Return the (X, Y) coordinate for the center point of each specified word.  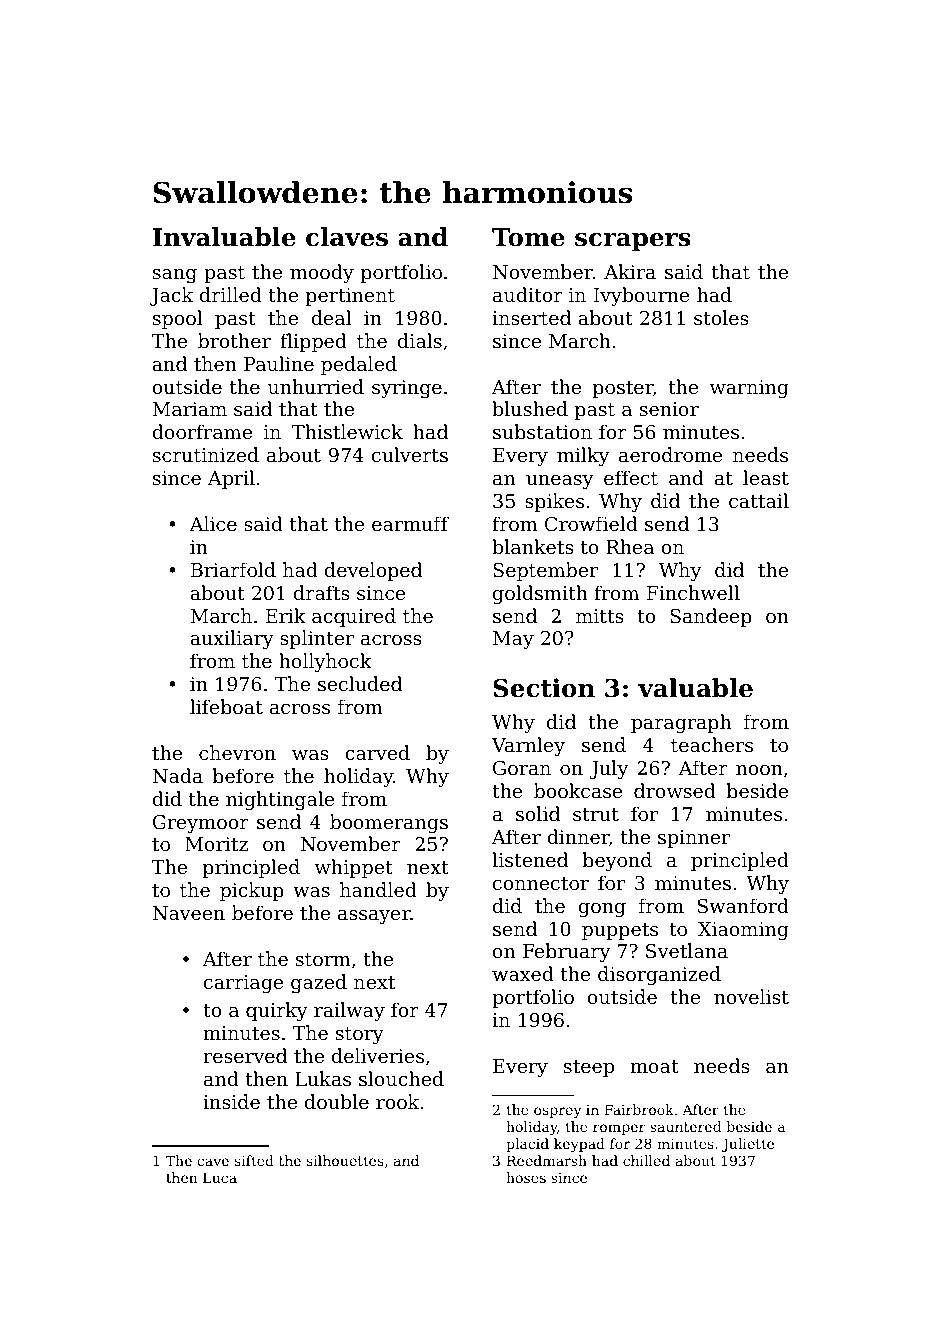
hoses (526, 1177)
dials (420, 340)
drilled (231, 294)
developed (373, 571)
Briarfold (233, 569)
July (609, 769)
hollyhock (325, 662)
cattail (759, 500)
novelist (751, 996)
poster (623, 389)
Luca (220, 1177)
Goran (522, 768)
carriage (244, 984)
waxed (523, 973)
